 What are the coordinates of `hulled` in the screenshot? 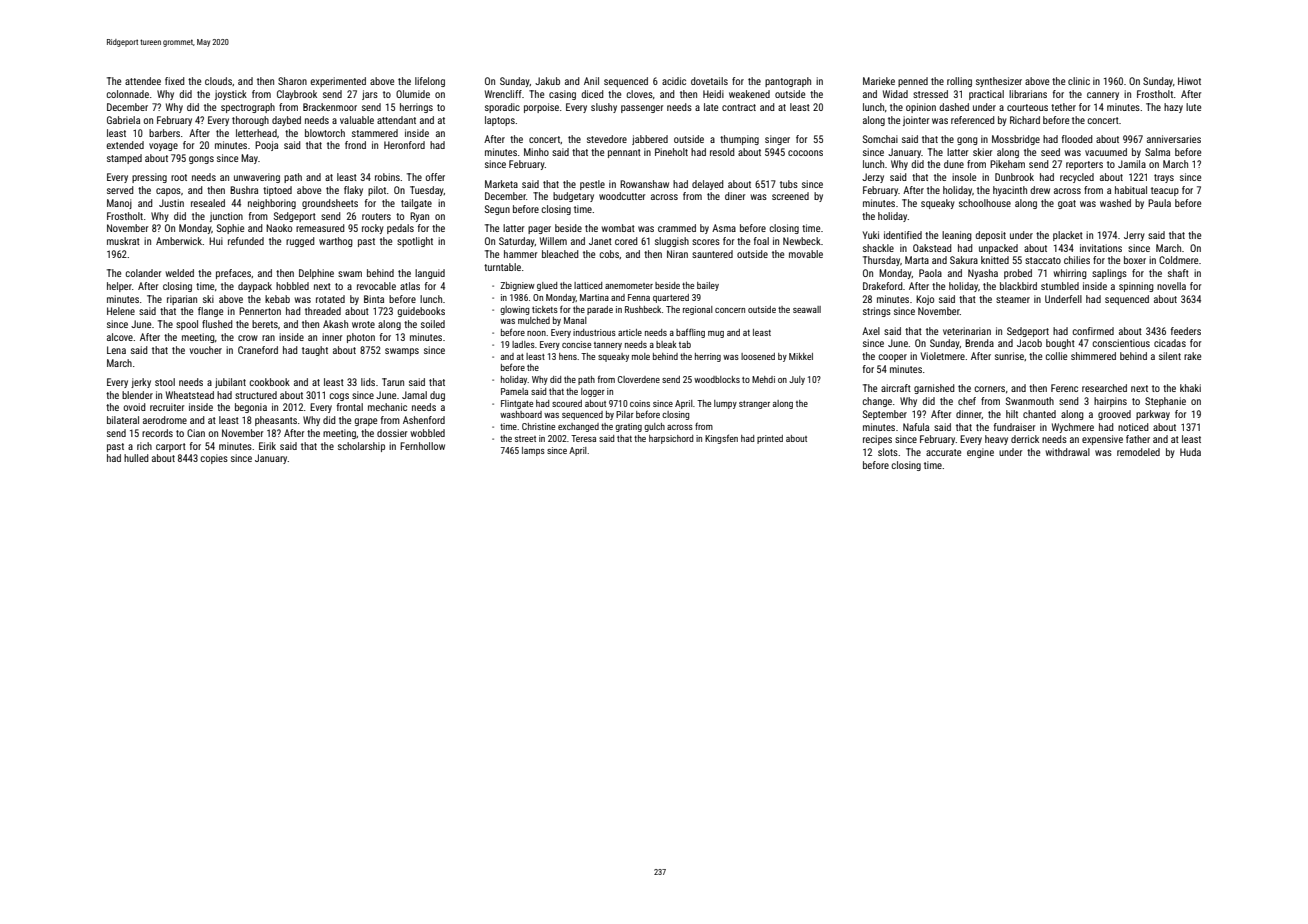 It's located at (136, 458).
